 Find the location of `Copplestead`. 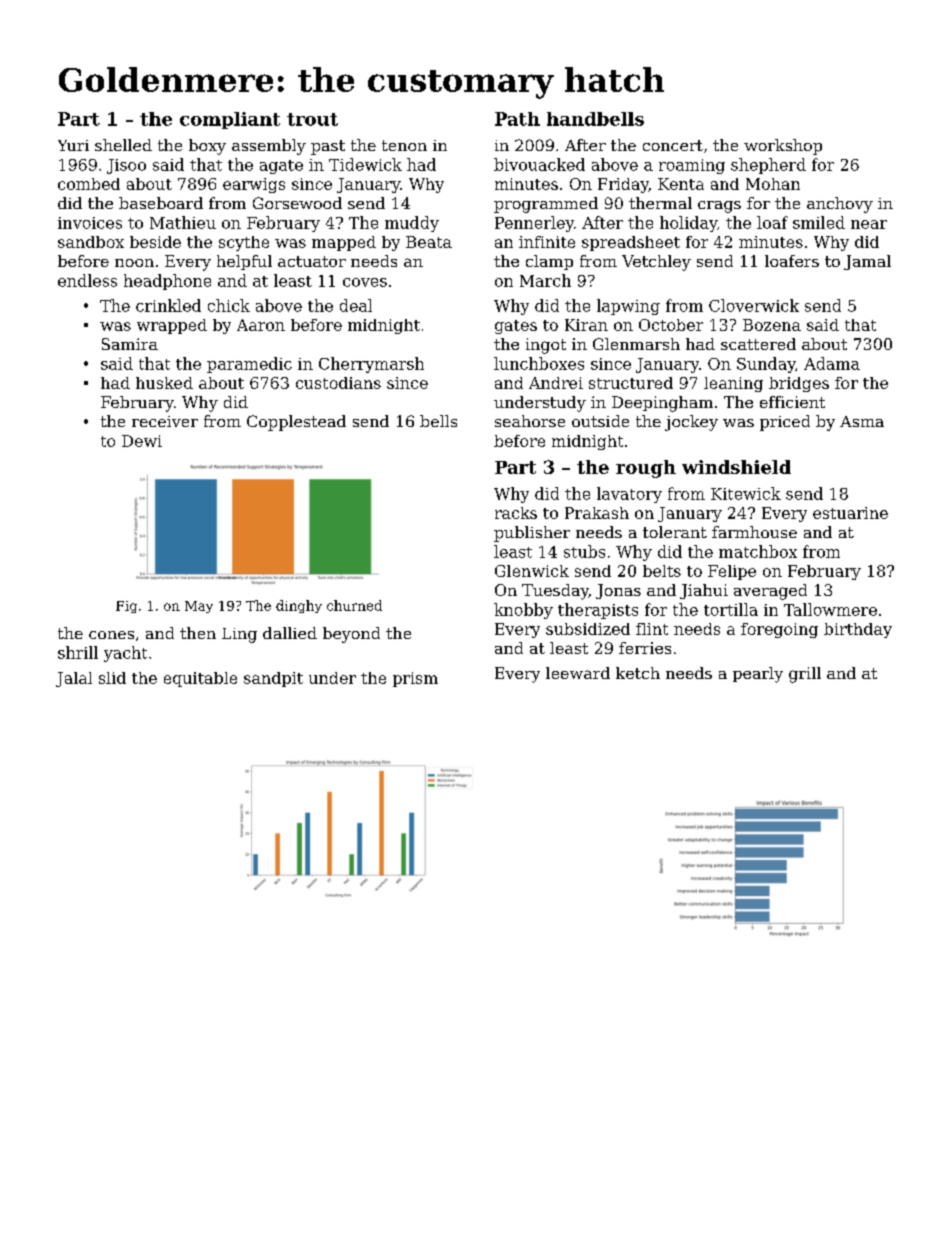

Copplestead is located at coordinates (296, 423).
